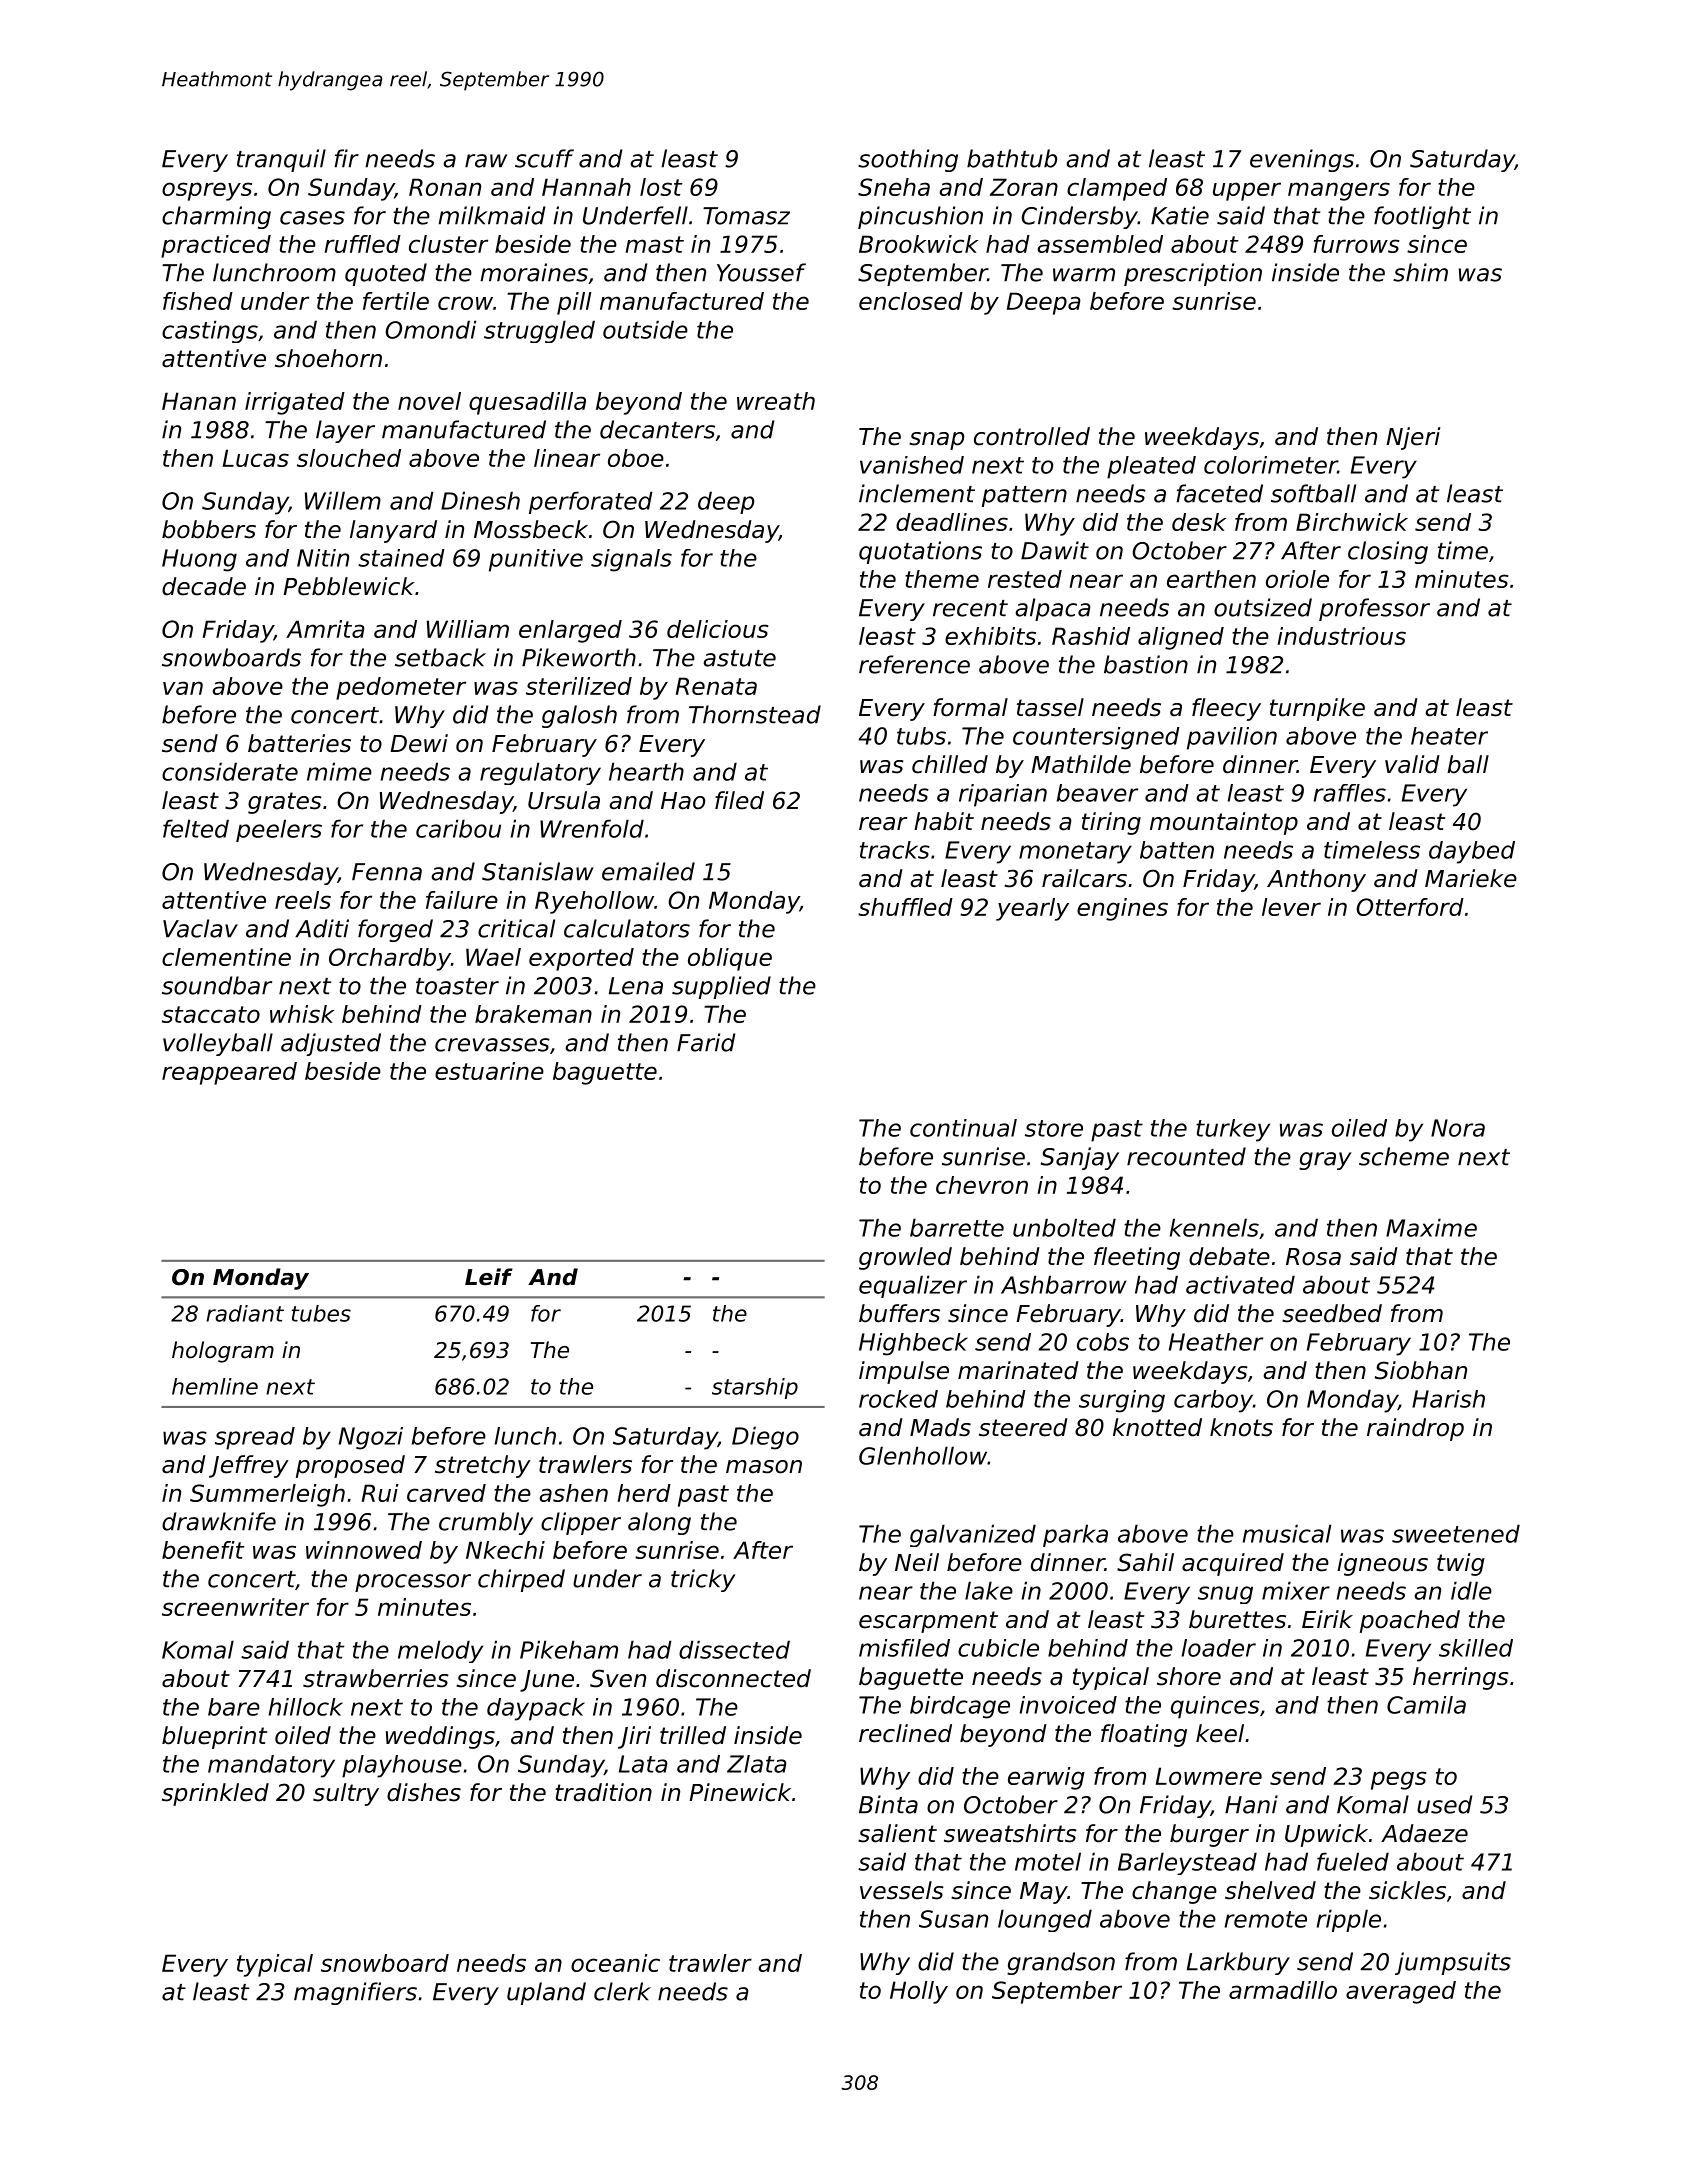 The width and height of the image is (1683, 2178). Describe the element at coordinates (215, 1794) in the image. I see `sprinkled` at that location.
